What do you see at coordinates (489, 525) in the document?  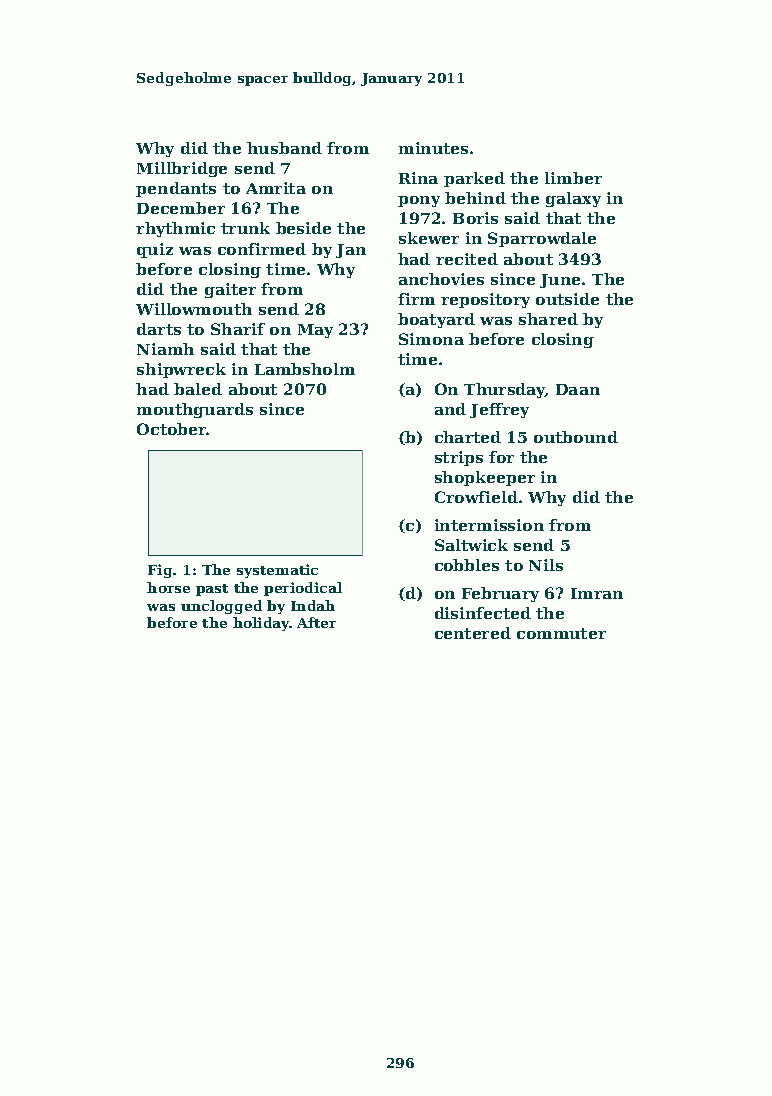 I see `intermission` at bounding box center [489, 525].
